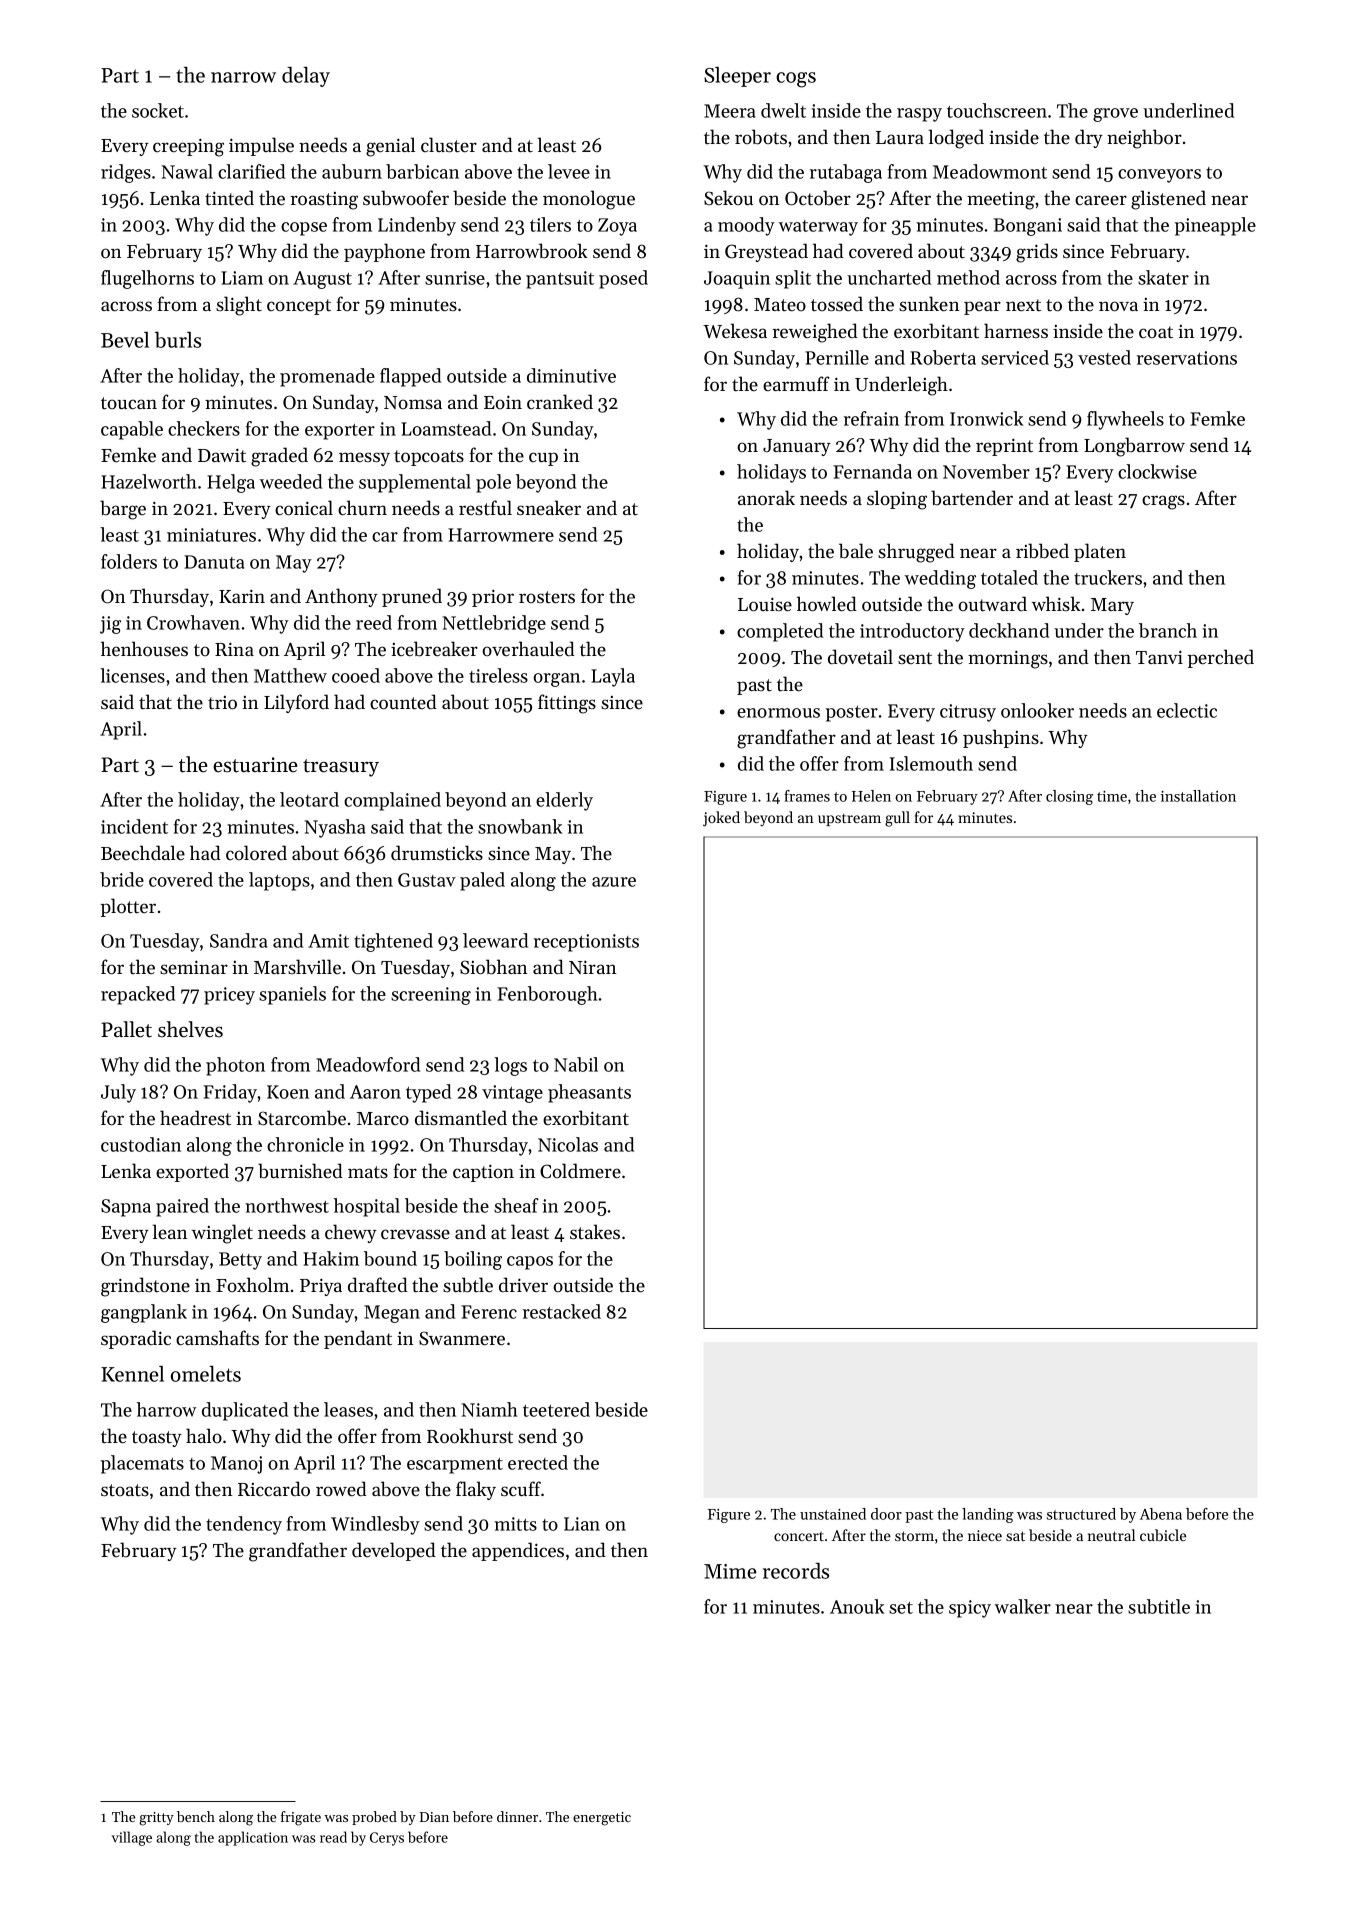 The image size is (1358, 1921). What do you see at coordinates (968, 713) in the screenshot?
I see `citrusy` at bounding box center [968, 713].
